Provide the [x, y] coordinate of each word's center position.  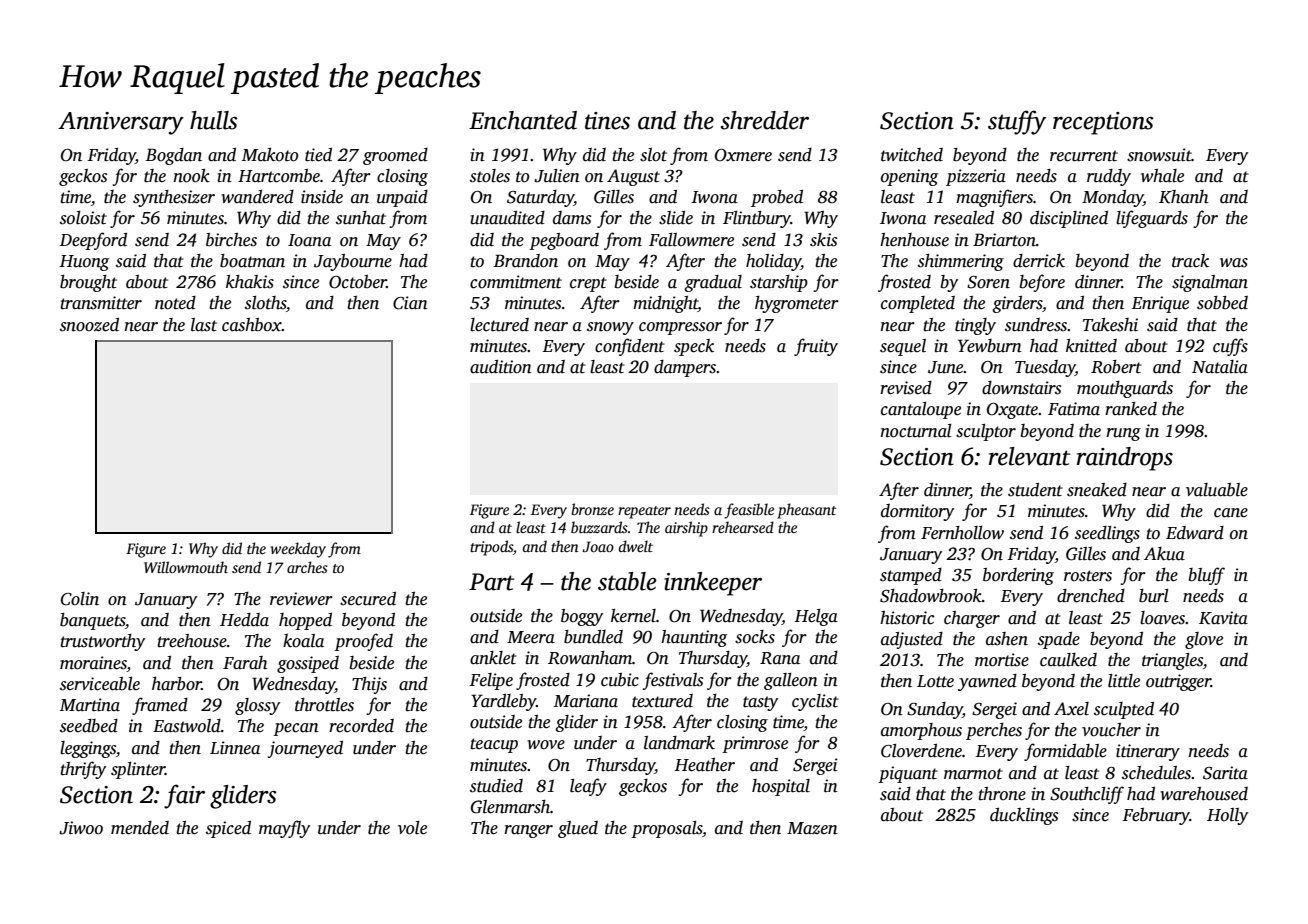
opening [909, 177]
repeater [644, 512]
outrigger [1178, 682]
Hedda [244, 620]
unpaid [402, 198]
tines [607, 121]
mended [140, 828]
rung [1123, 434]
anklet [493, 658]
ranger [528, 831]
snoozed [89, 325]
